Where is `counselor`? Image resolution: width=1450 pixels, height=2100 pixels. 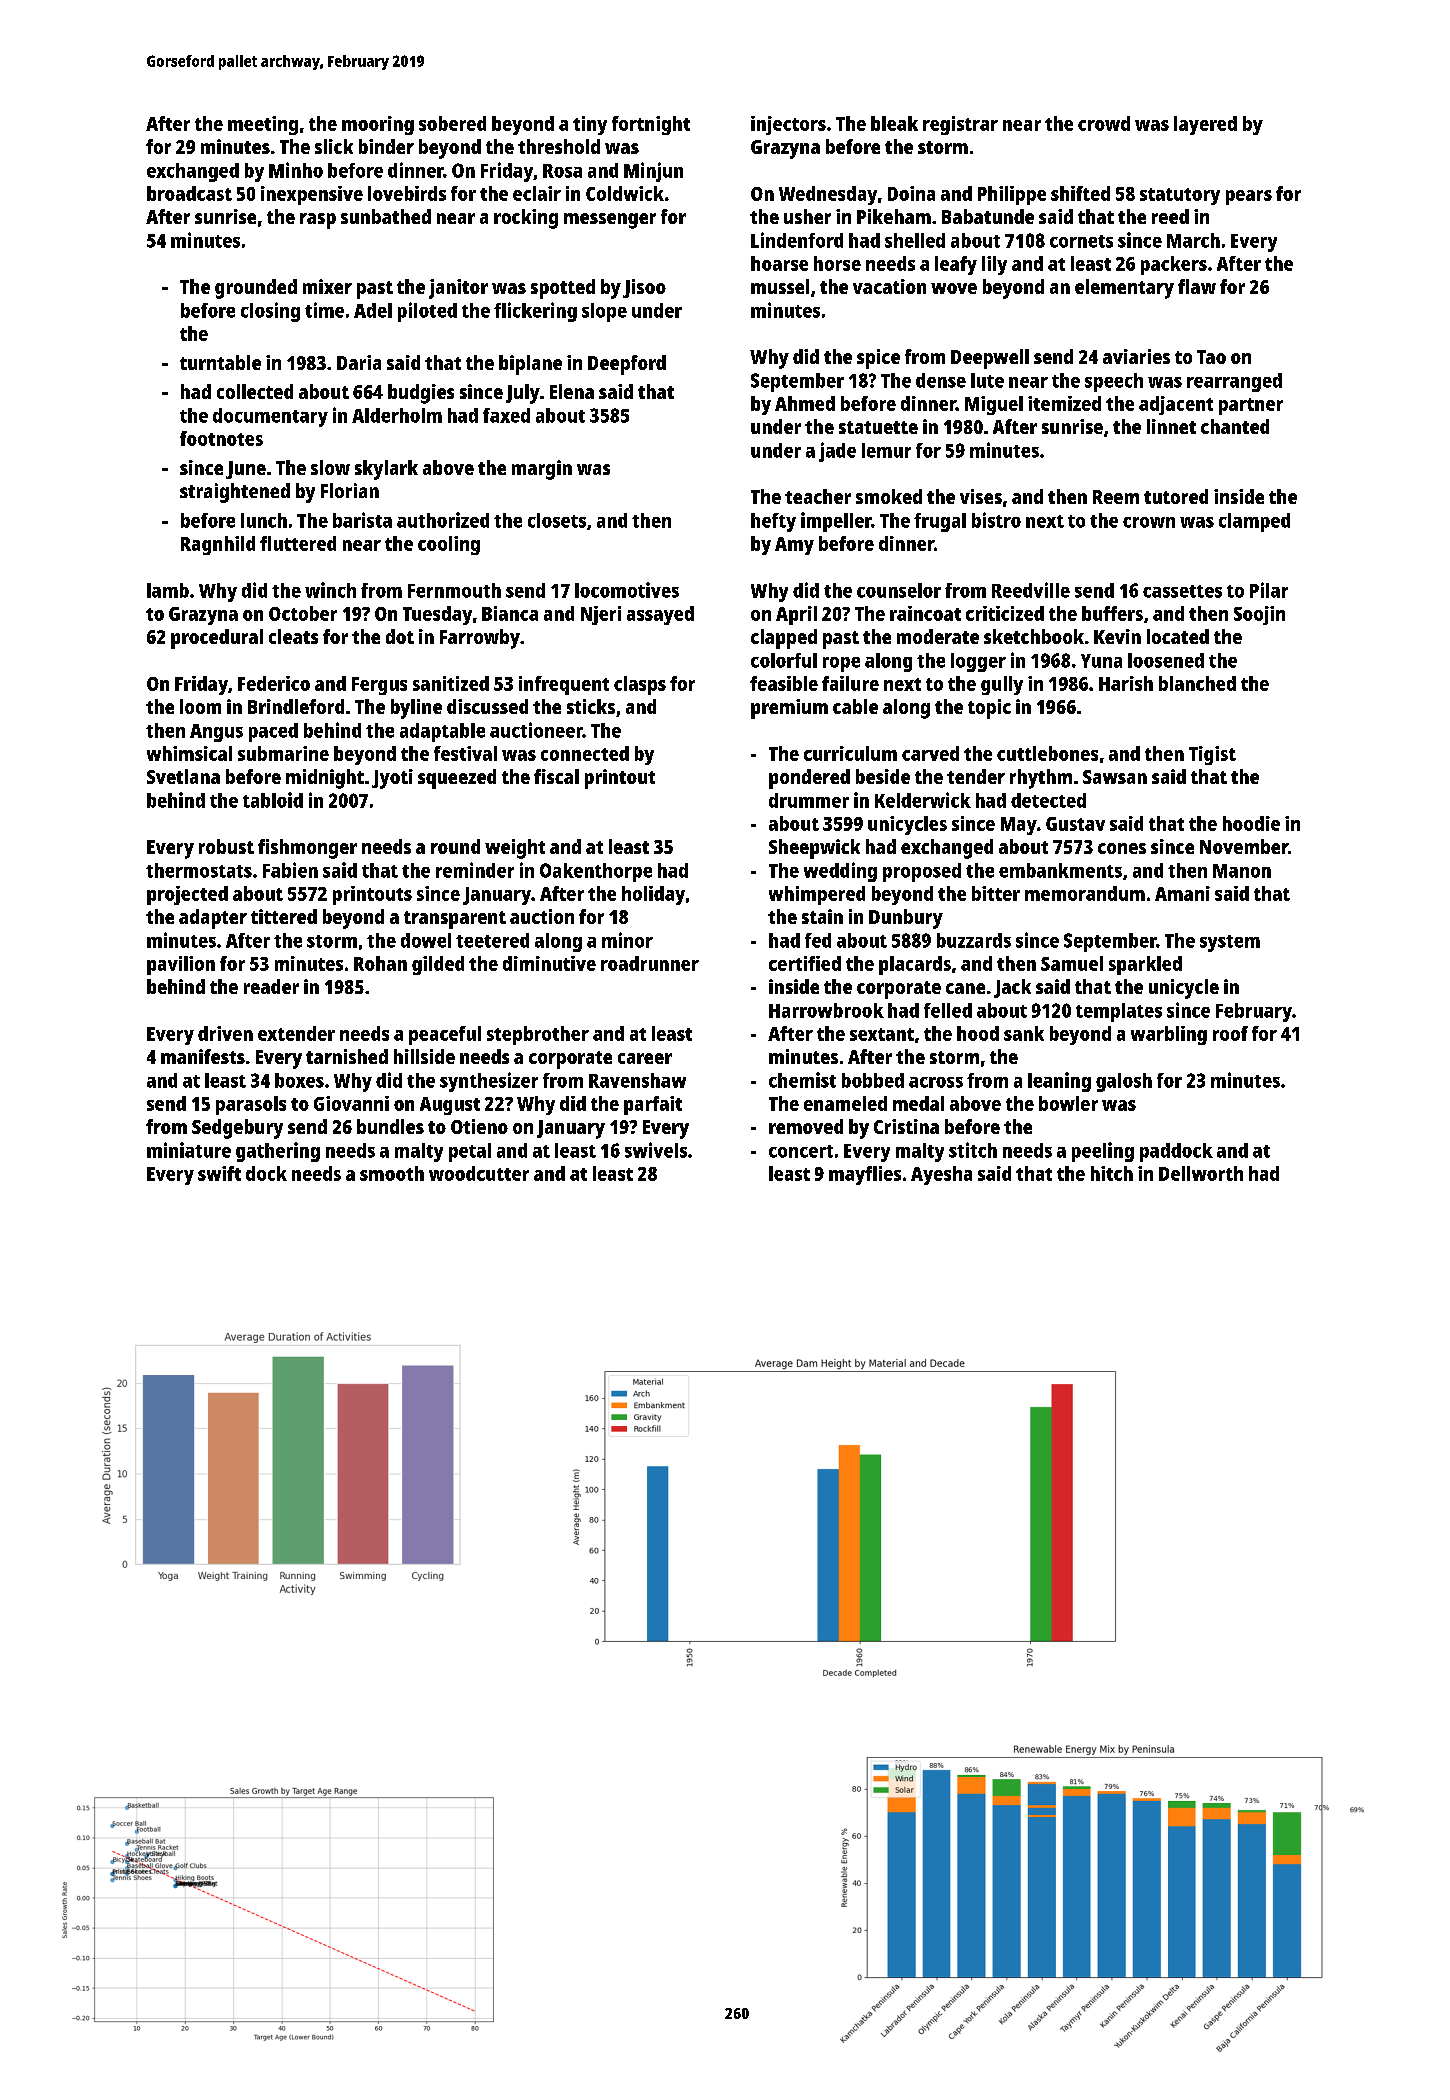
counselor is located at coordinates (899, 590).
